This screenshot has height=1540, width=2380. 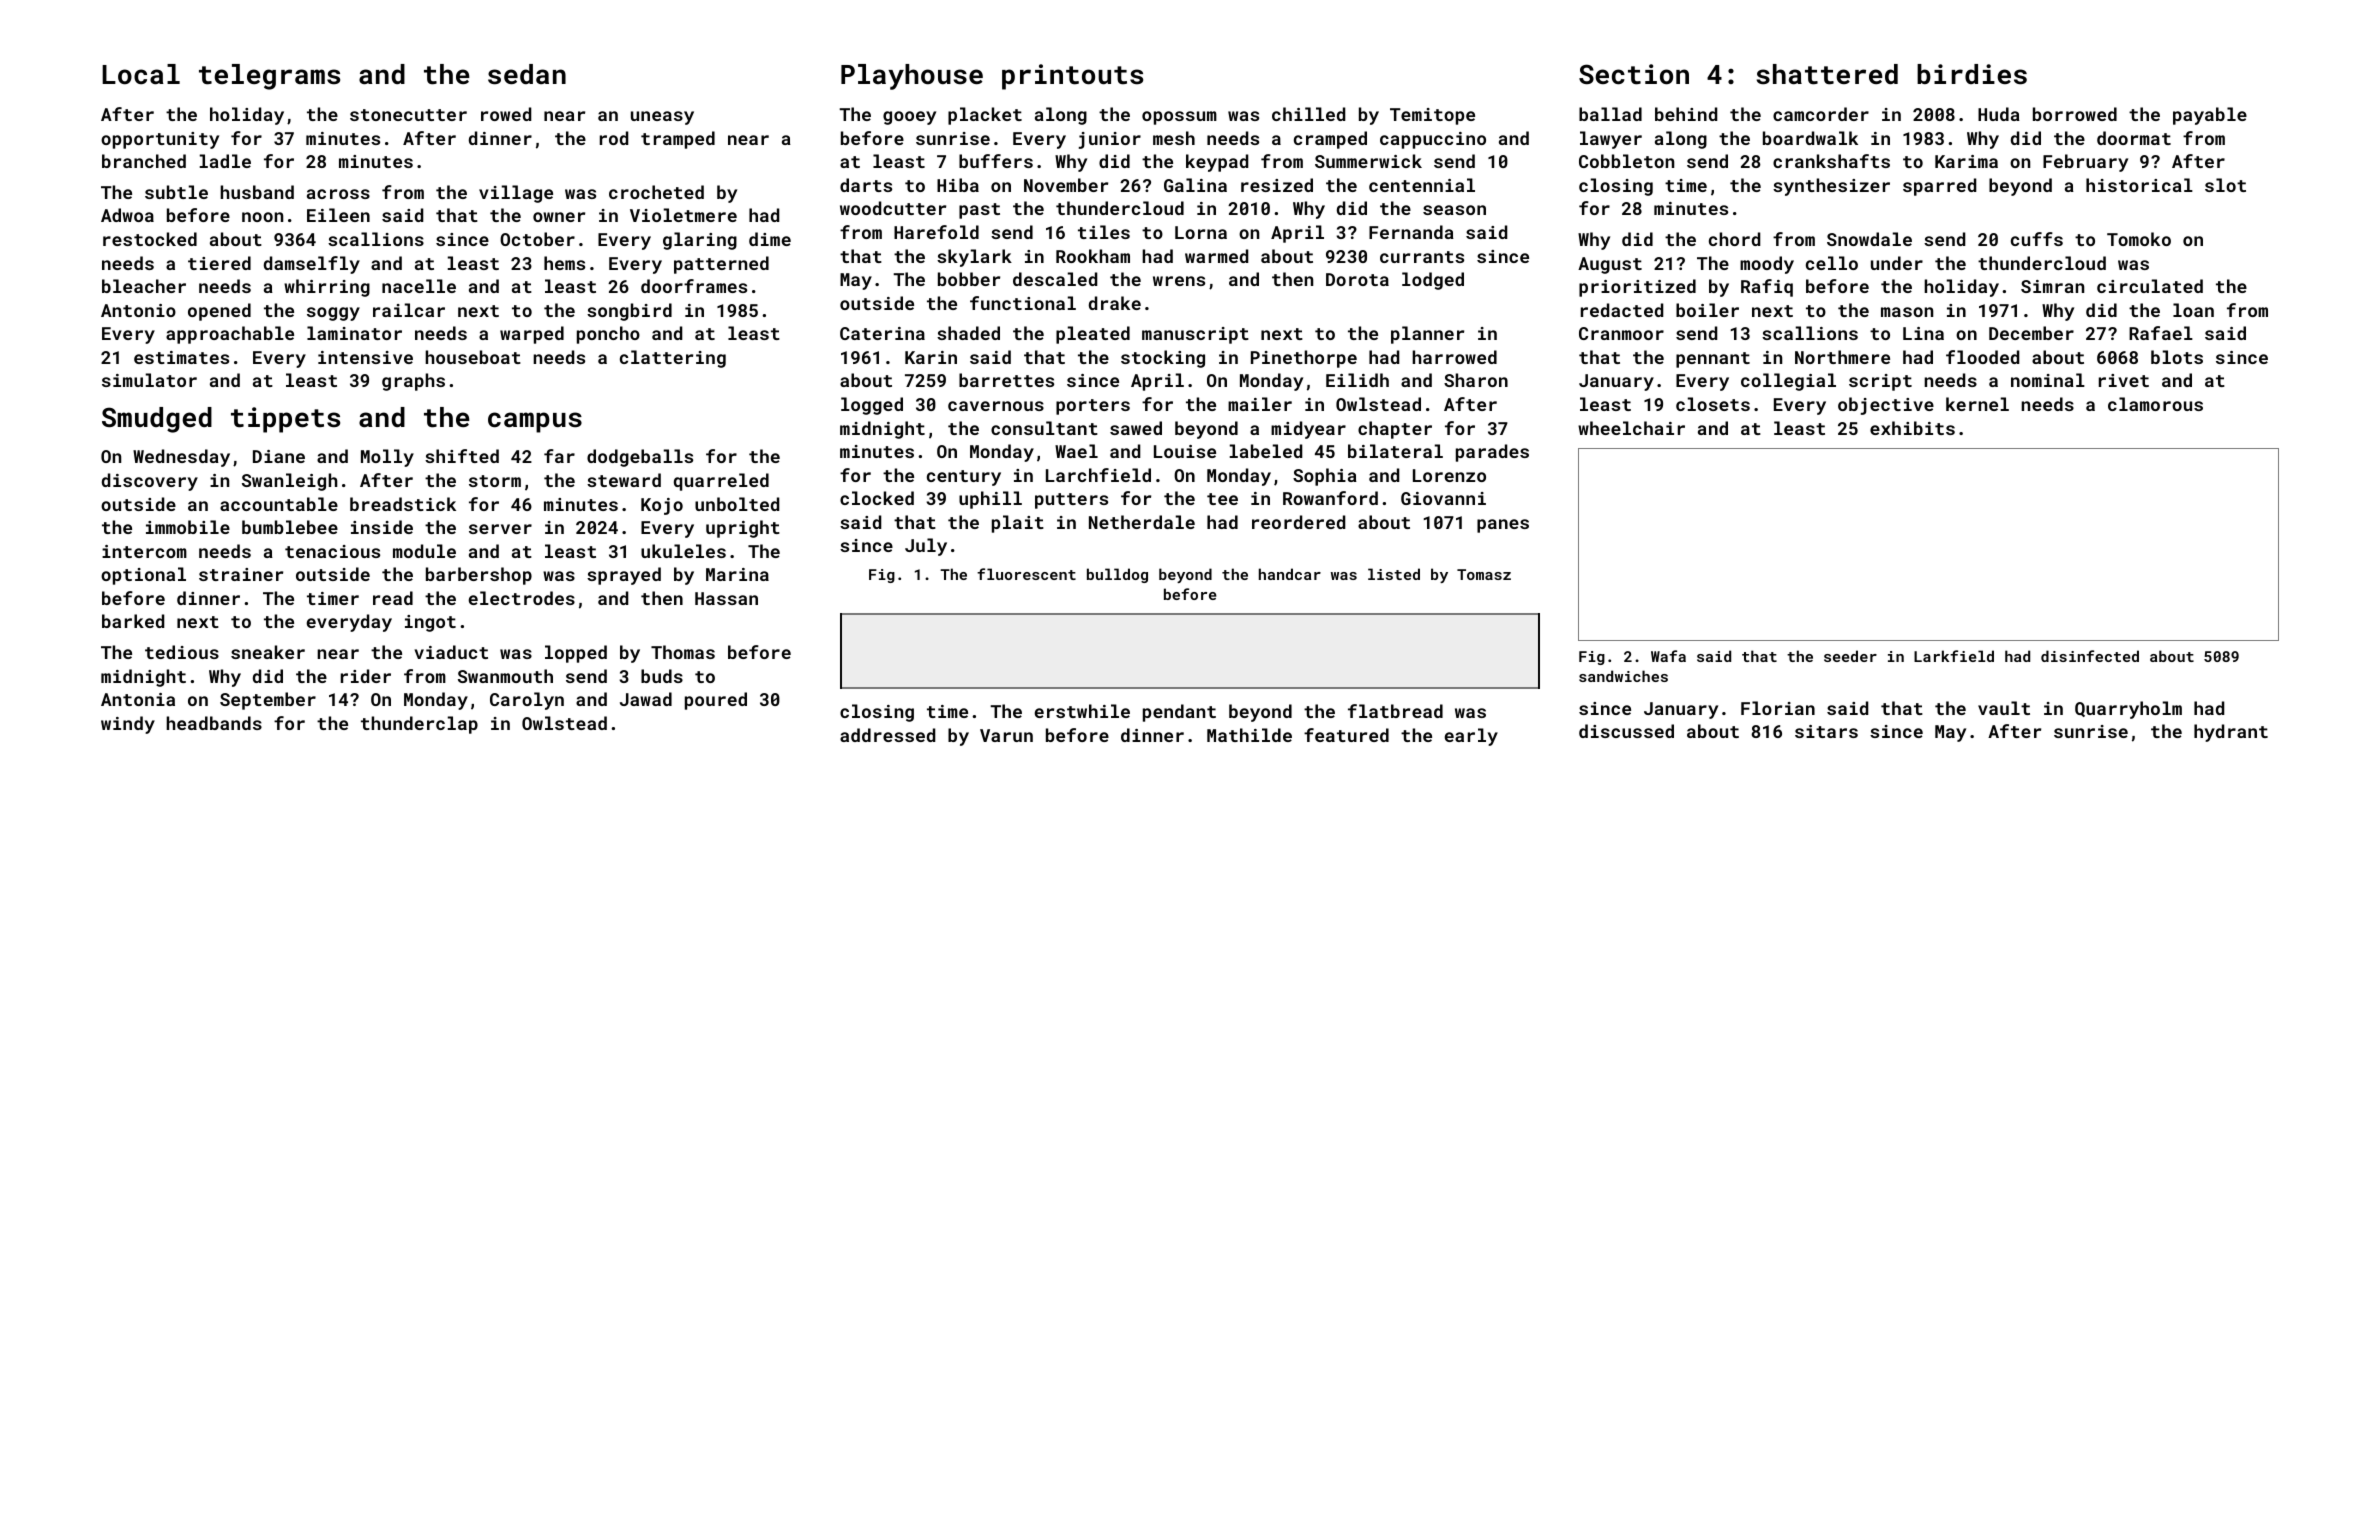 I want to click on clamorous, so click(x=2155, y=404).
